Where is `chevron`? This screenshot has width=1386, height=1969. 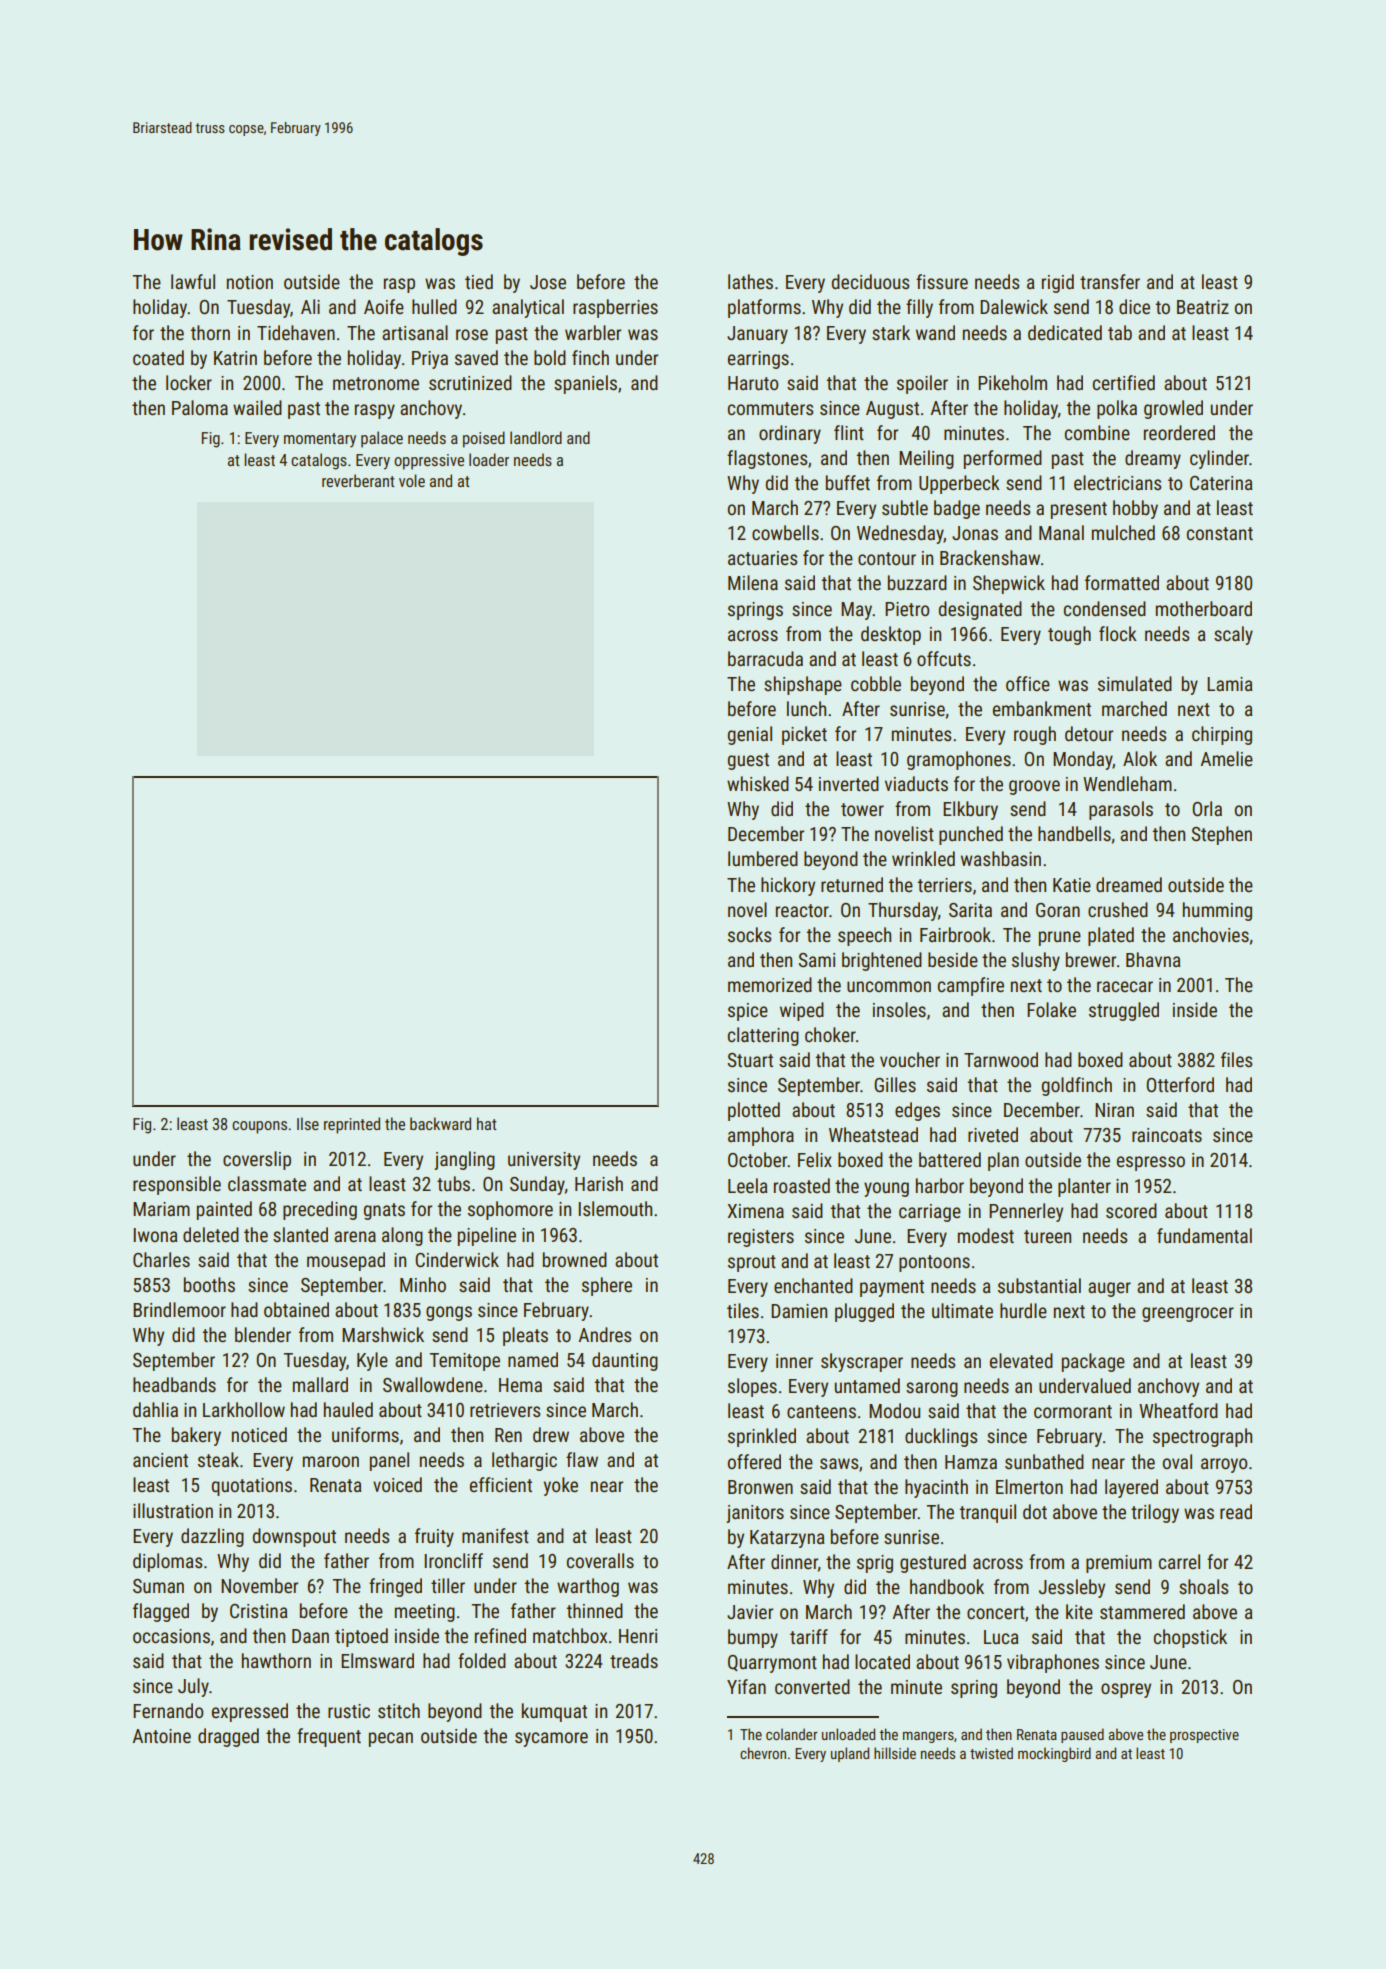 chevron is located at coordinates (763, 1753).
